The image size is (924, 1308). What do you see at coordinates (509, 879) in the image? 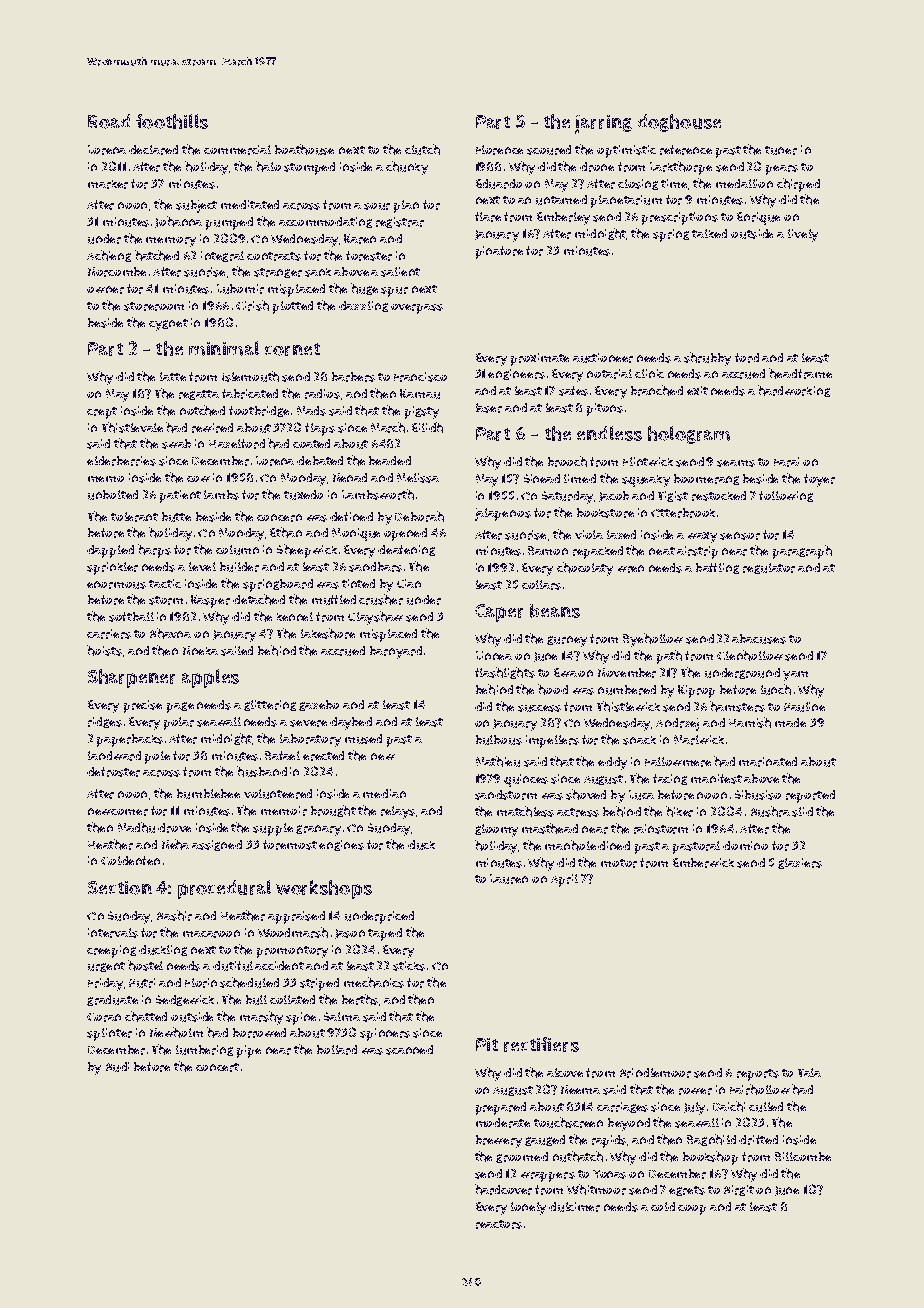
I see `Lauren` at bounding box center [509, 879].
